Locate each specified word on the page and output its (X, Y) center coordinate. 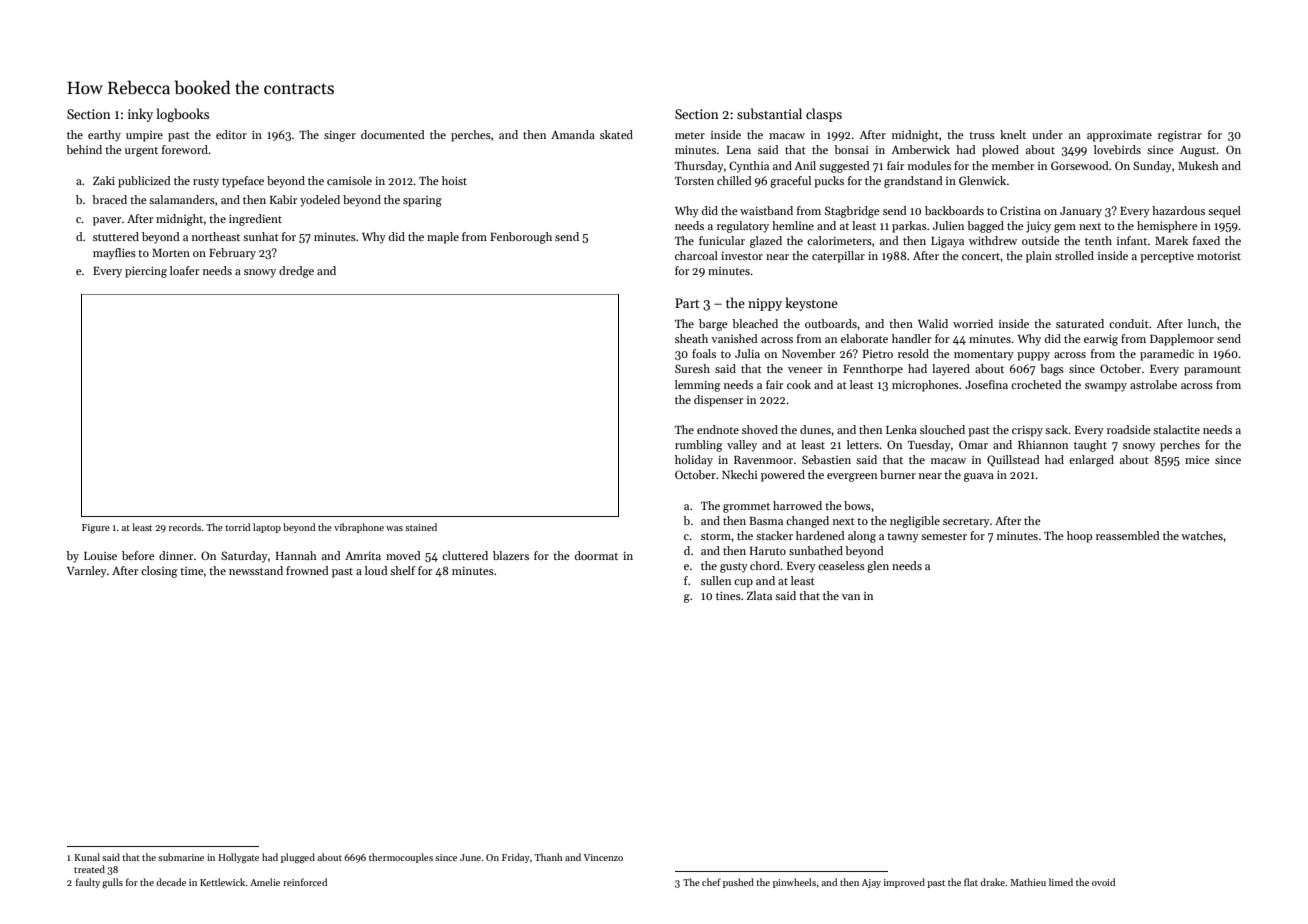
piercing (146, 272)
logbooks (183, 115)
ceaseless (841, 565)
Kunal (87, 857)
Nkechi (740, 474)
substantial (769, 113)
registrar (1180, 136)
